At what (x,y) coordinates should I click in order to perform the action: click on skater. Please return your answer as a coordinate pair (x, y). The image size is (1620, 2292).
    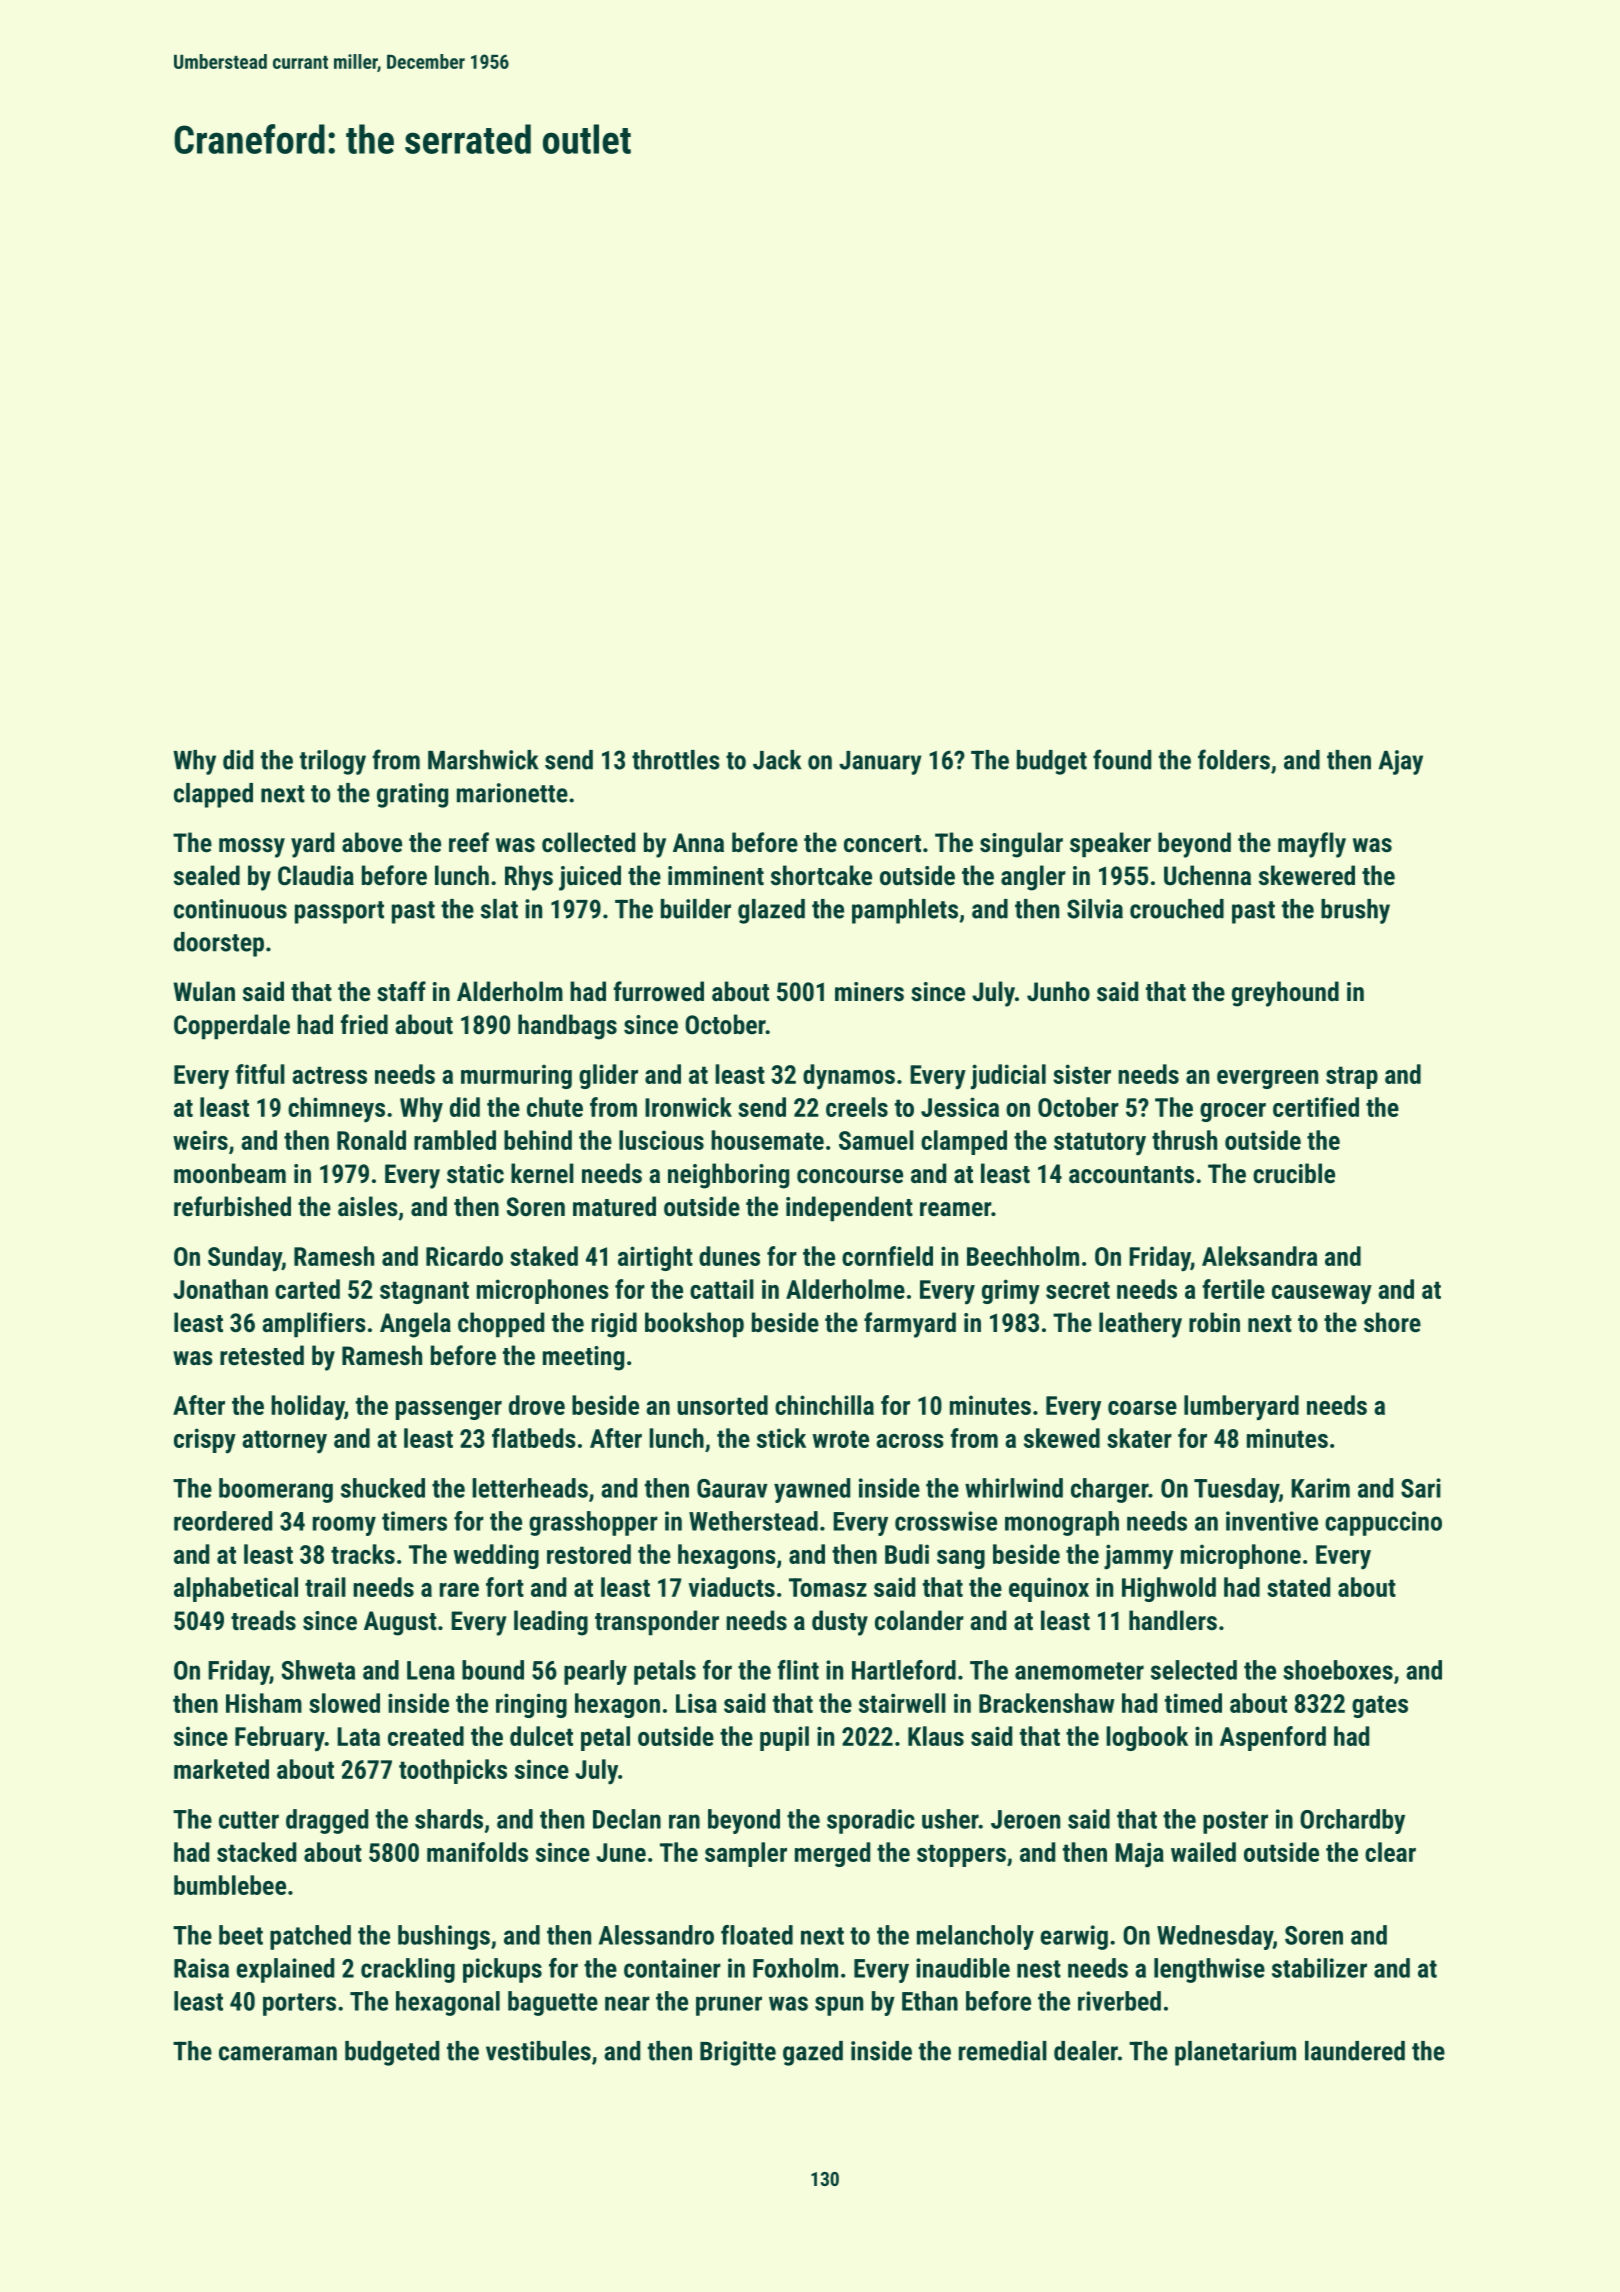
    Looking at the image, I should click on (1139, 1438).
